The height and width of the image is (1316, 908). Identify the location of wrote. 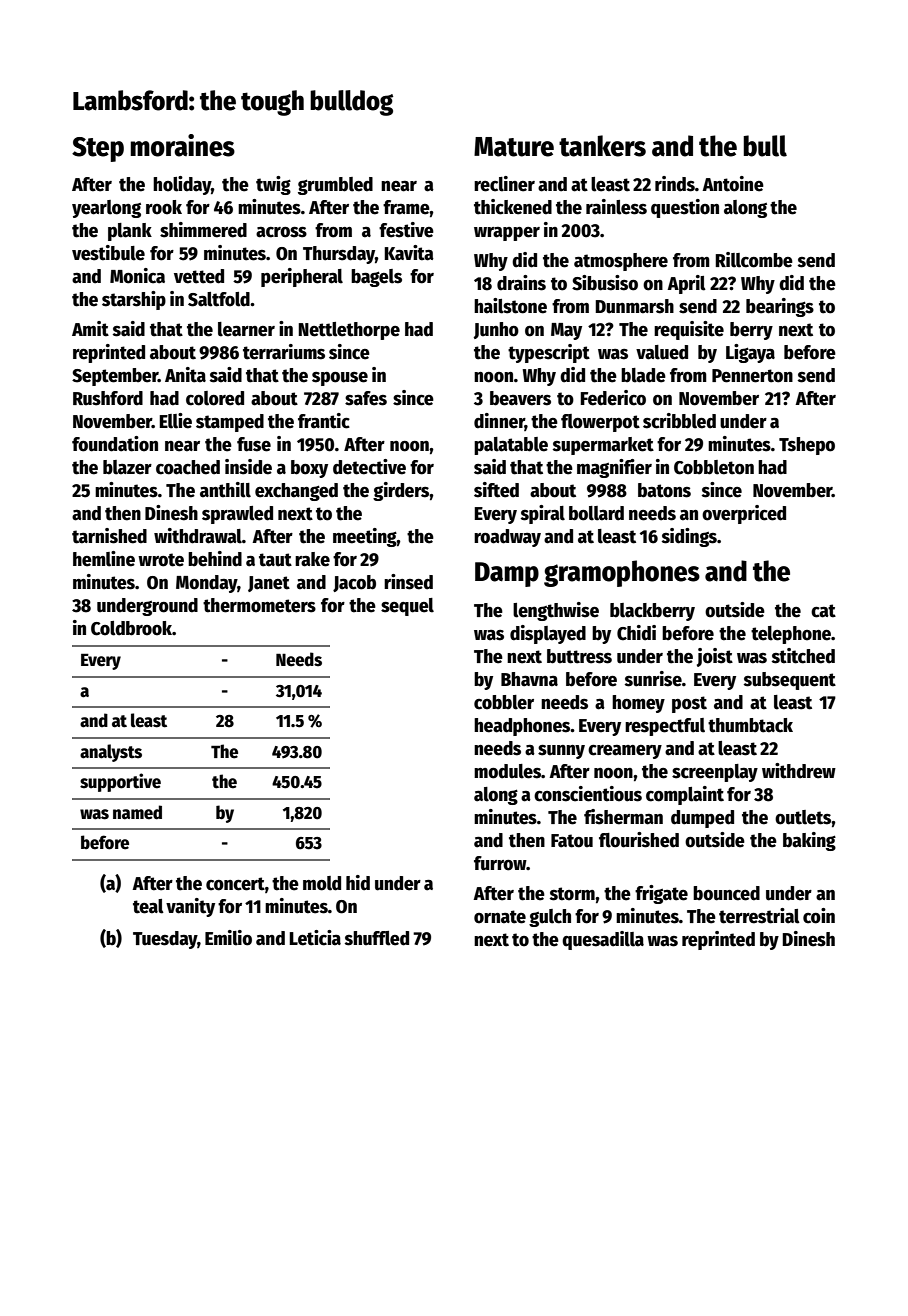
(161, 560).
